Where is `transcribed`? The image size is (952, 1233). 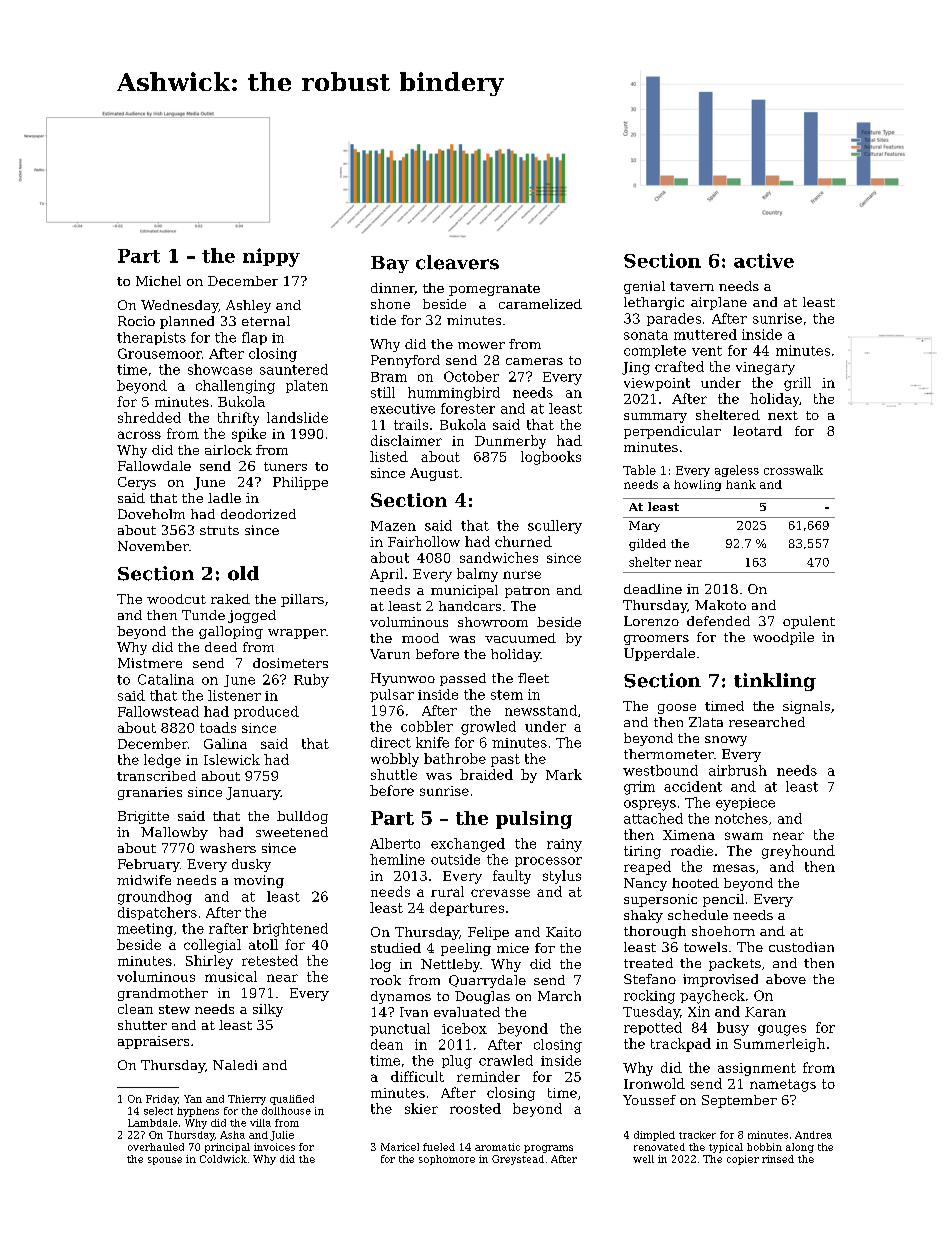
transcribed is located at coordinates (156, 776).
